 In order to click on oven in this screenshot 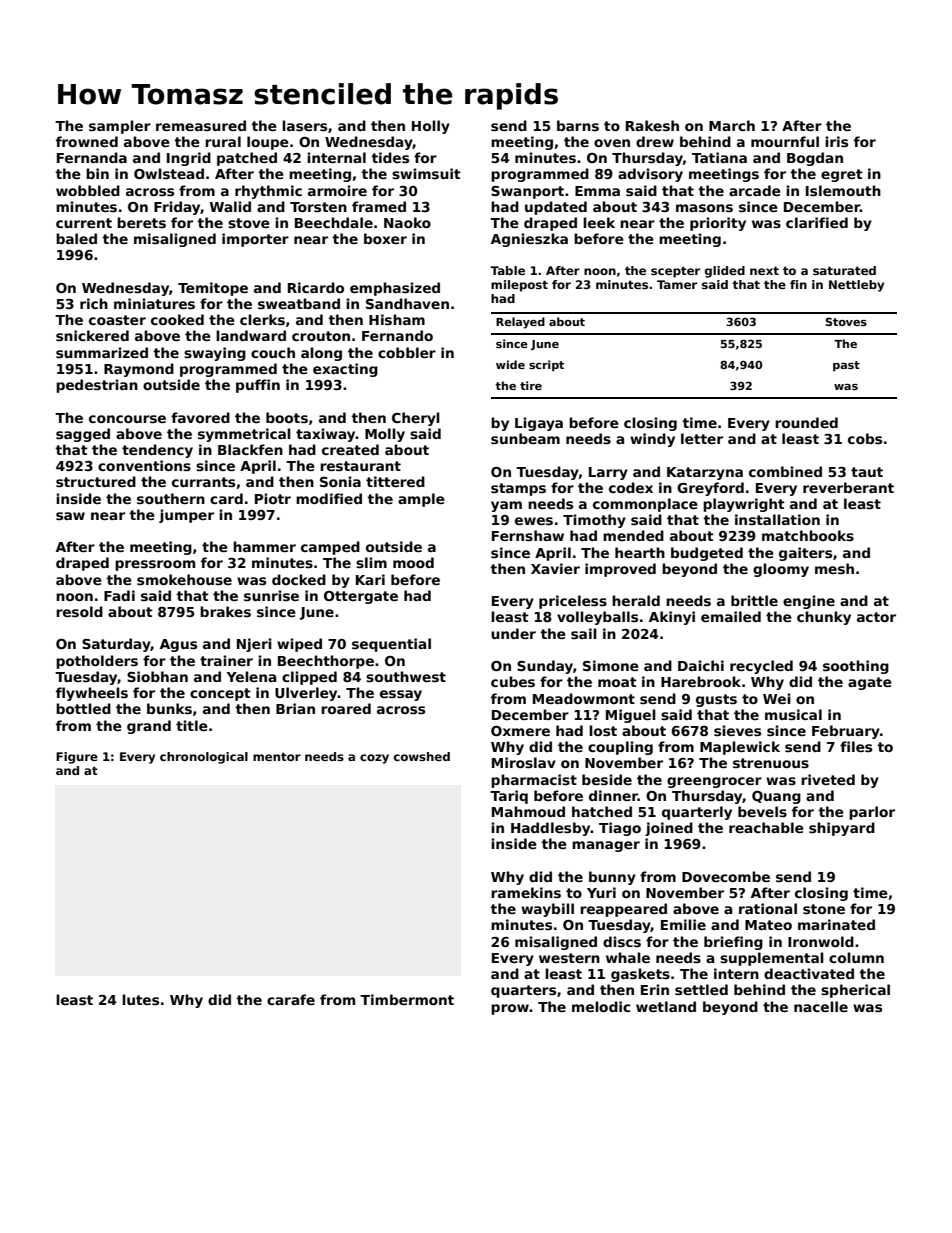, I will do `click(612, 143)`.
